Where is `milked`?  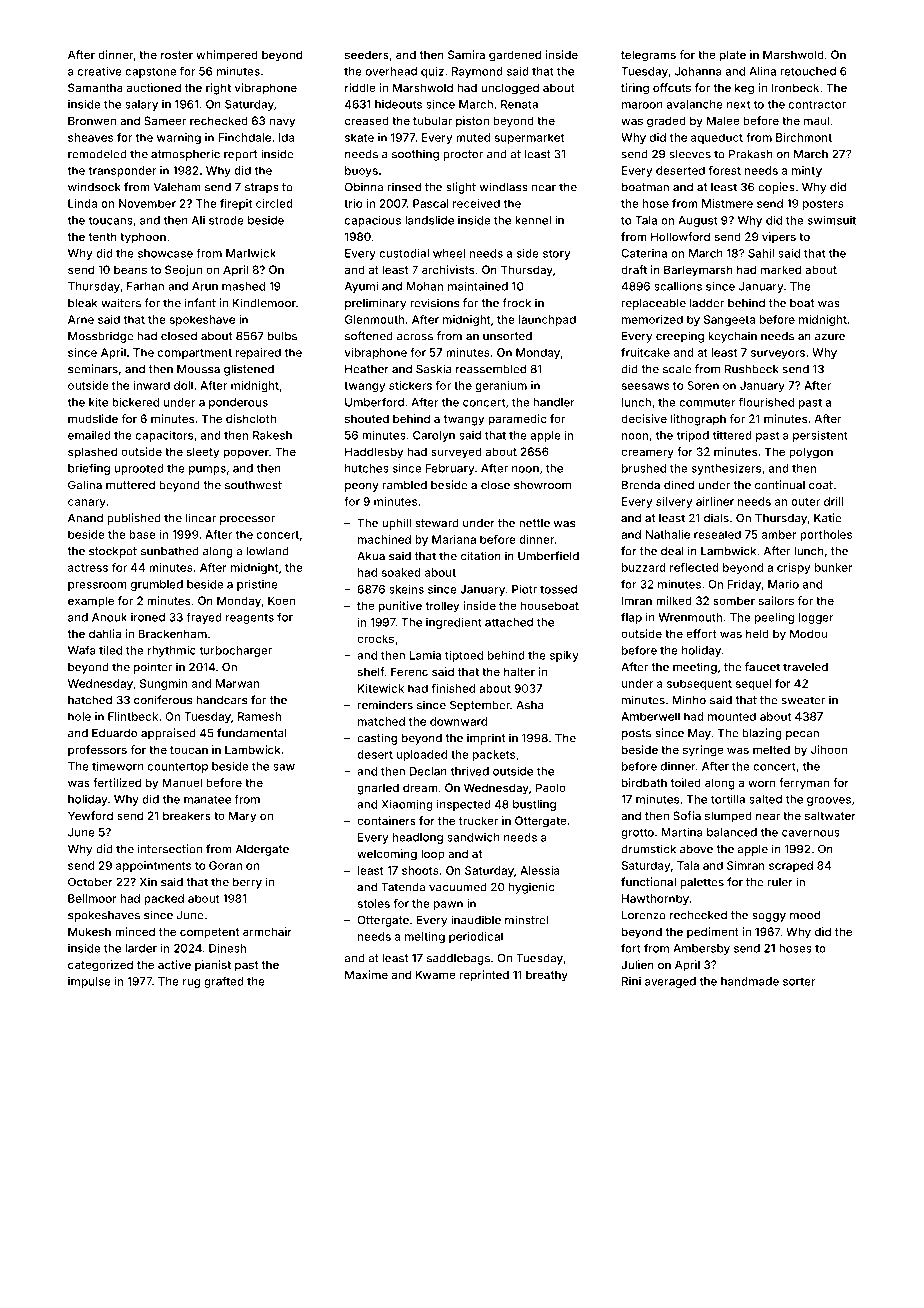
milked is located at coordinates (674, 600).
